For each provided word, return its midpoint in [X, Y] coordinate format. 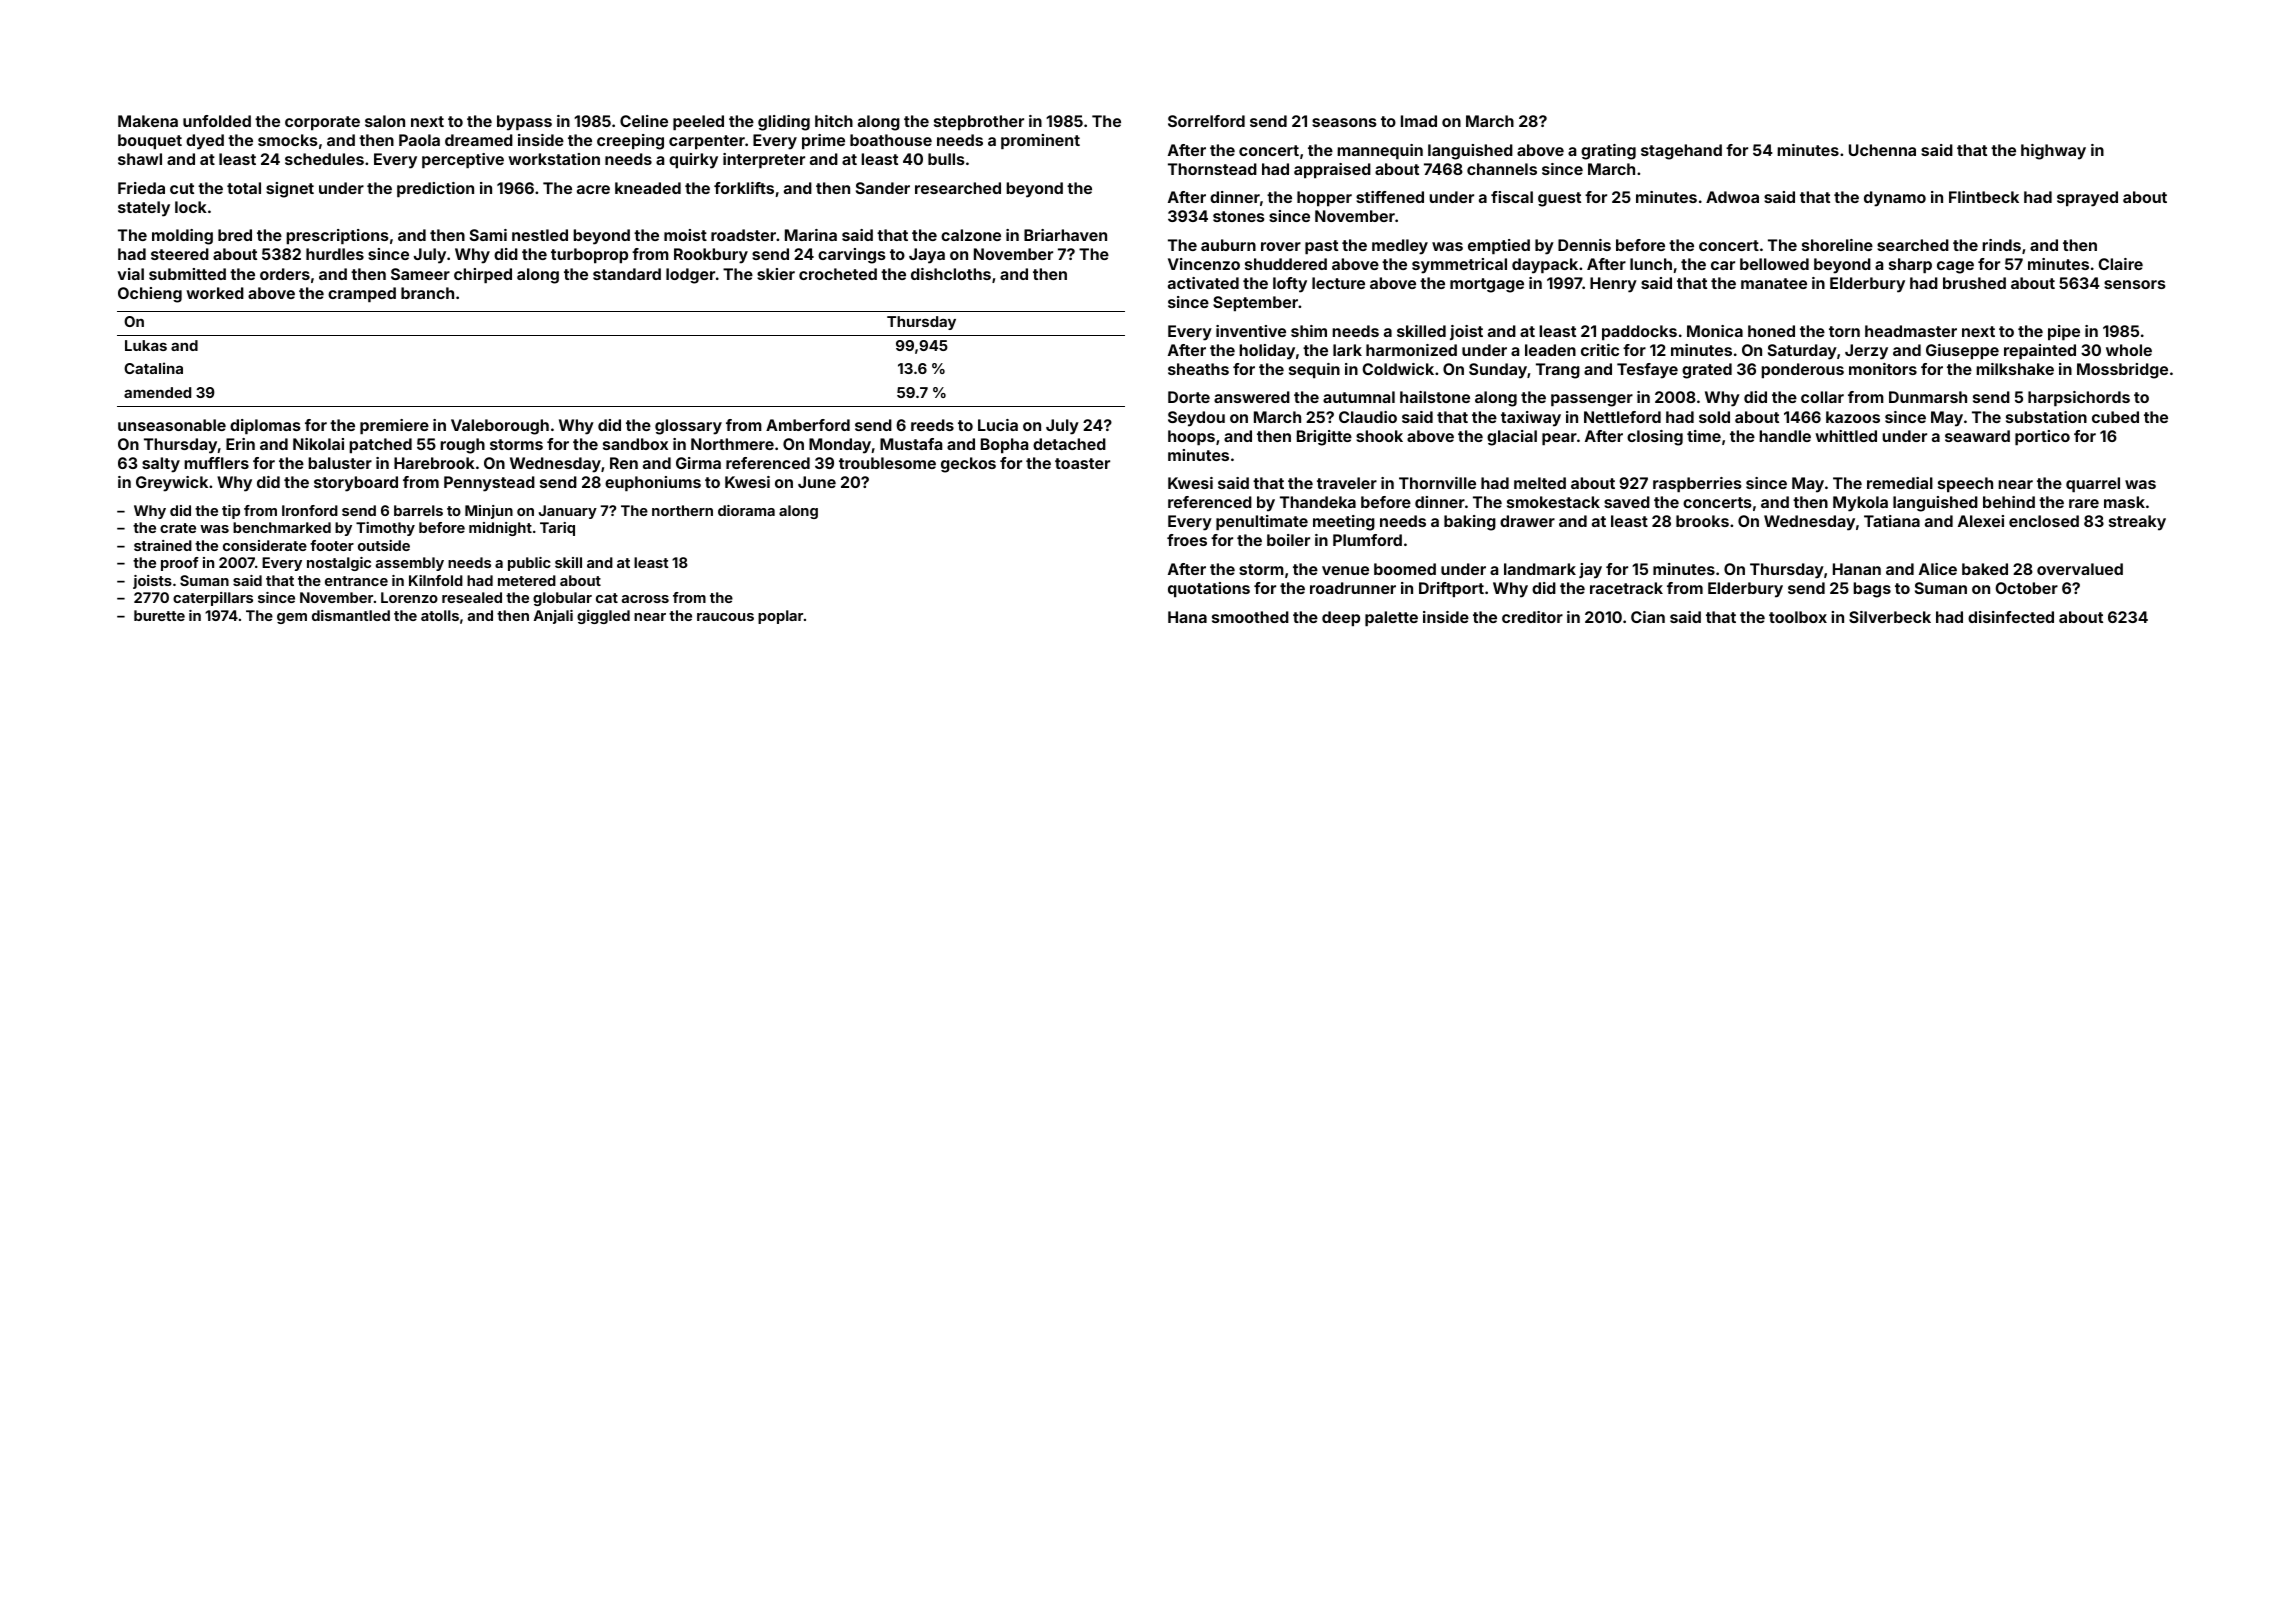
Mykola [1860, 504]
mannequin [1380, 151]
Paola [419, 140]
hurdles [335, 254]
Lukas [146, 345]
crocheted [838, 274]
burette [159, 615]
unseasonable [172, 425]
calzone [971, 235]
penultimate [1262, 522]
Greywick [172, 484]
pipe [2064, 332]
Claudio [1368, 417]
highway [2053, 152]
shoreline [1837, 245]
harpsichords [2079, 398]
